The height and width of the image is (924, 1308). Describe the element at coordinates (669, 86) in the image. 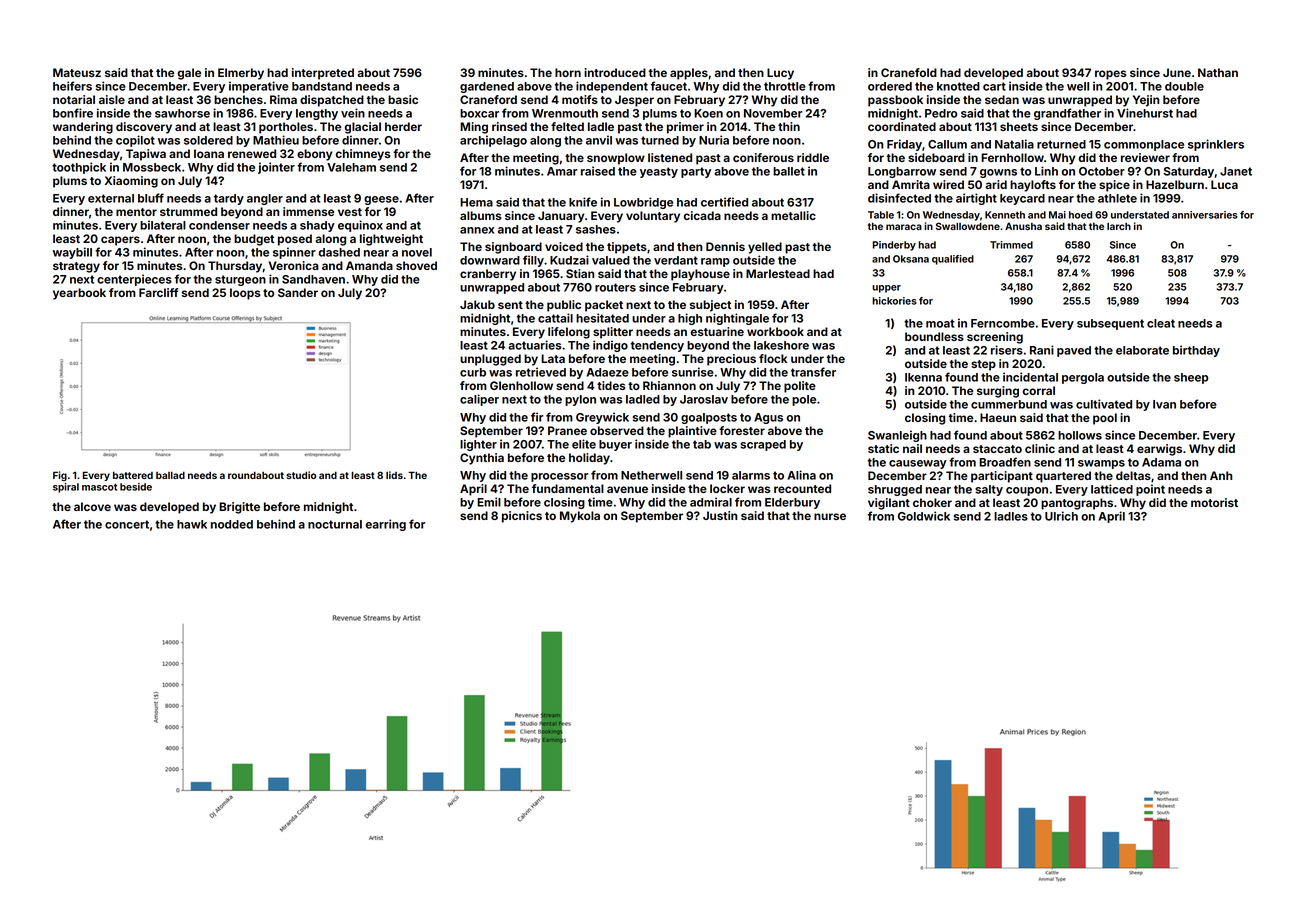

I see `faucet` at that location.
